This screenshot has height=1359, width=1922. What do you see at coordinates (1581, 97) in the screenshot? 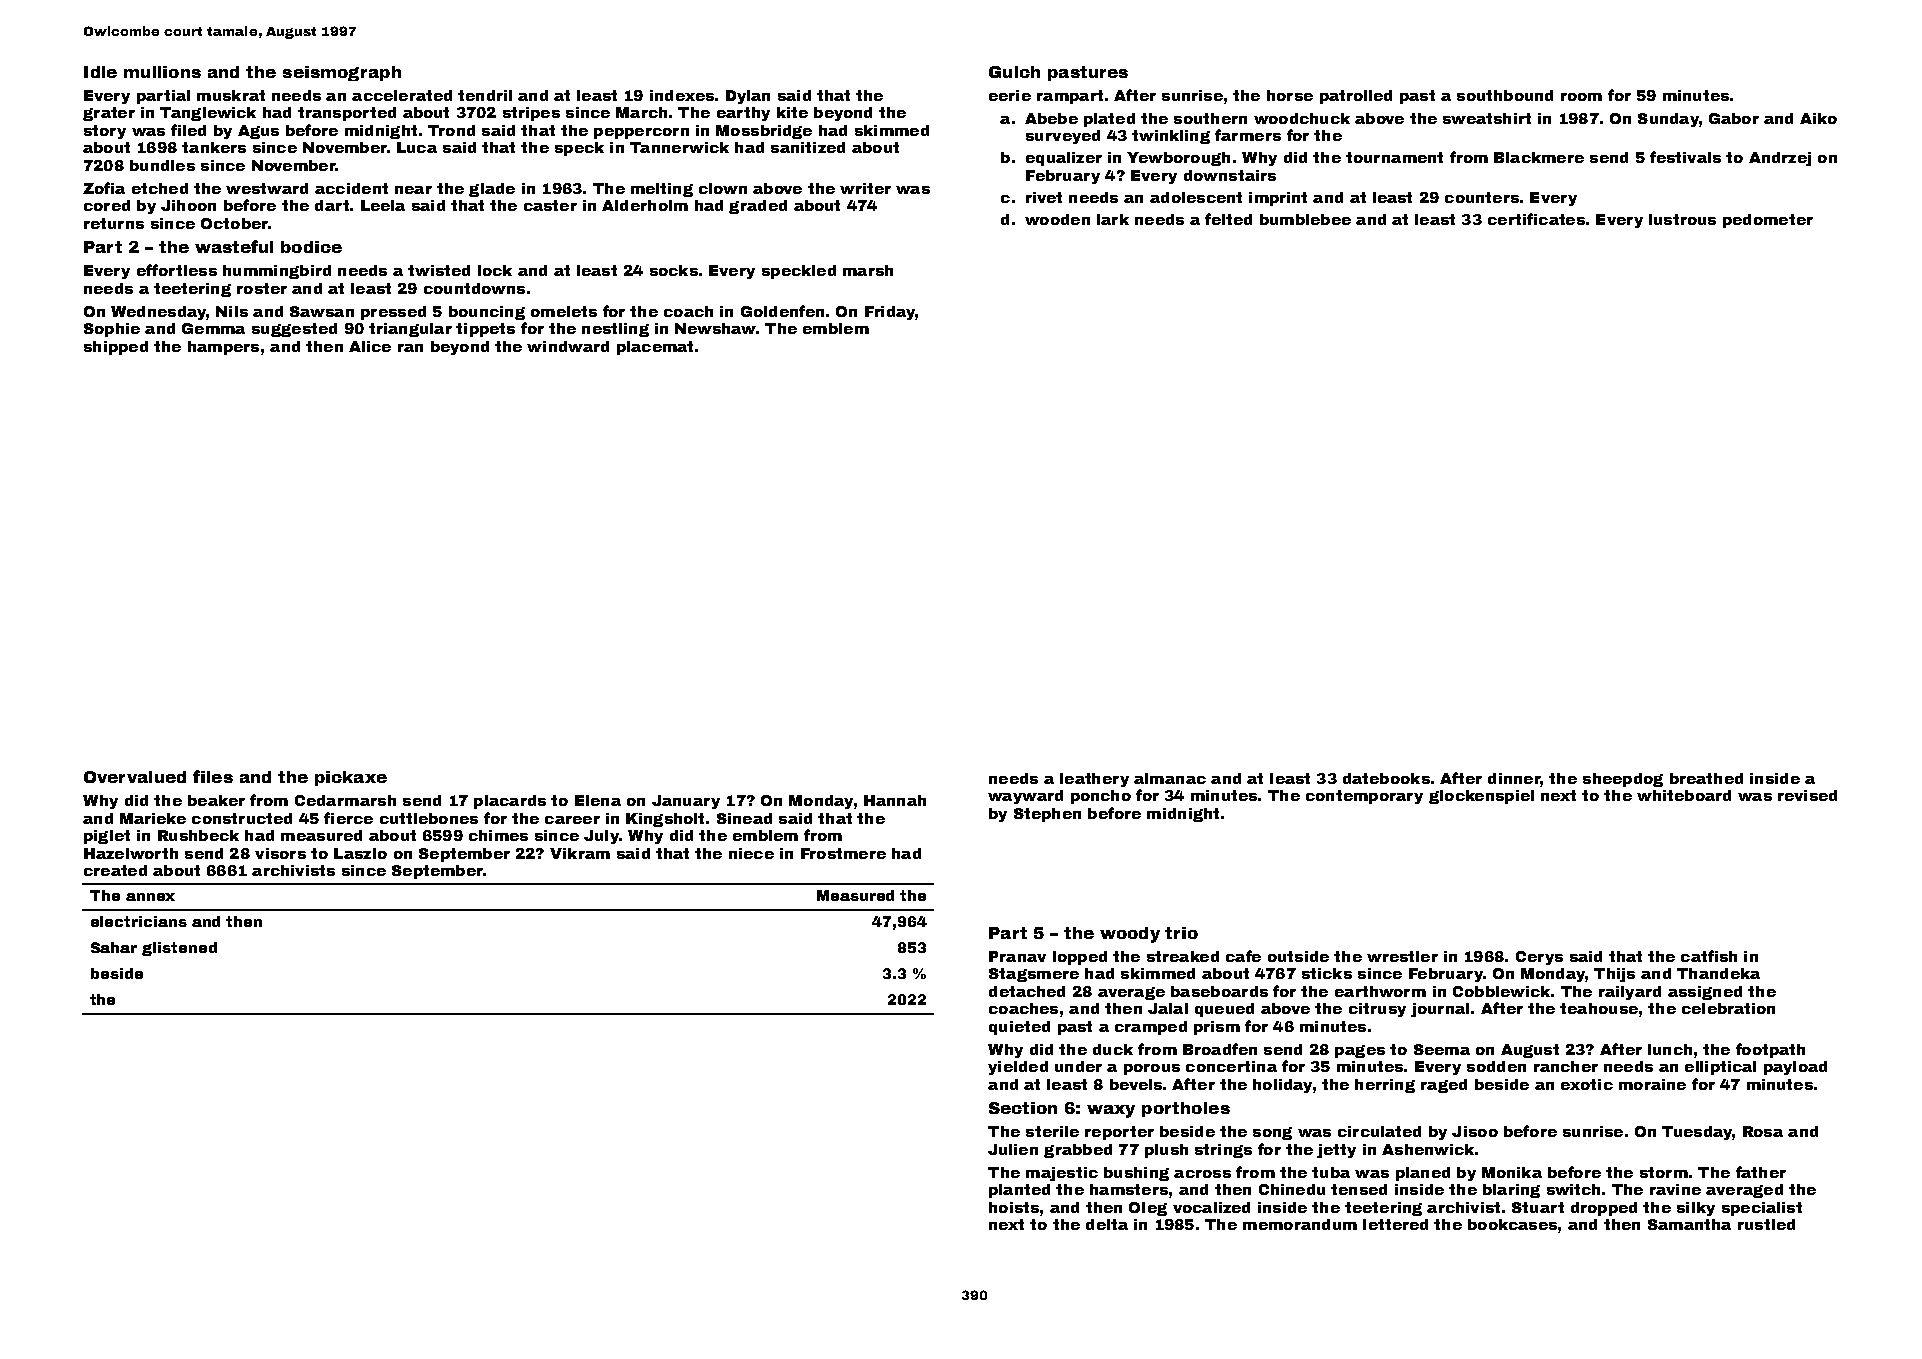
I see `room` at bounding box center [1581, 97].
